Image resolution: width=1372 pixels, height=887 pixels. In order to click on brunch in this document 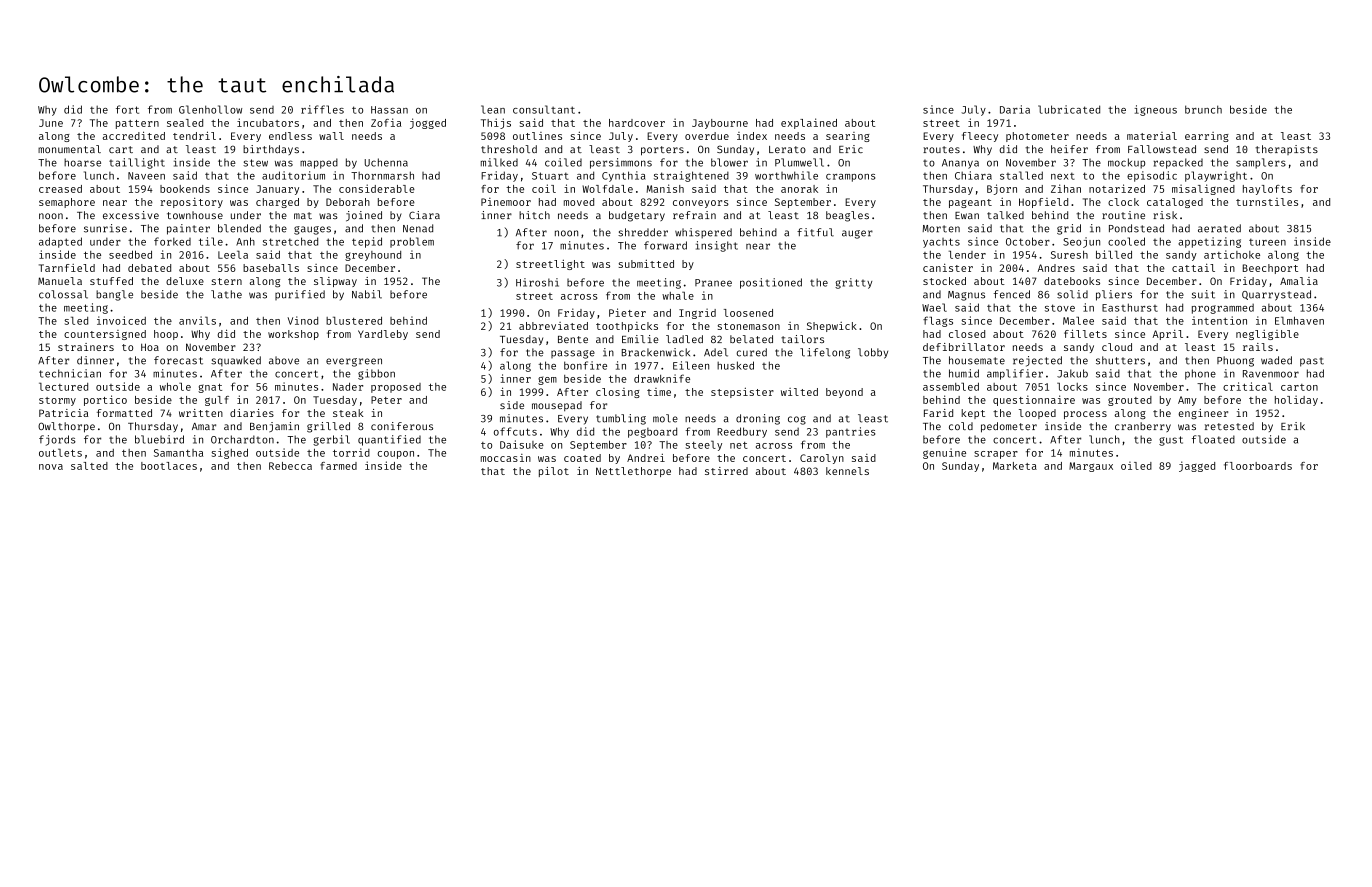, I will do `click(1203, 109)`.
